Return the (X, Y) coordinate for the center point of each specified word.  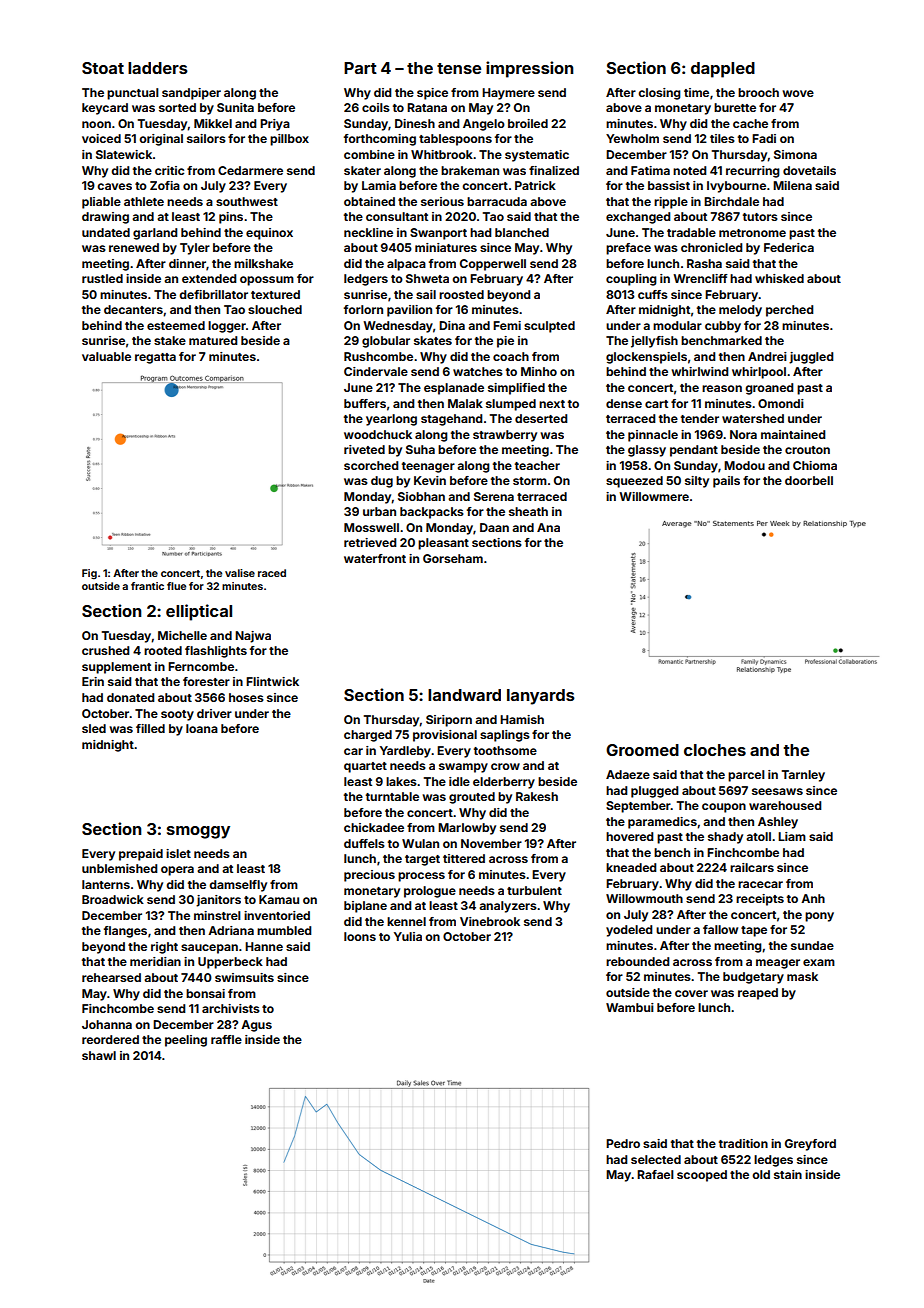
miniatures (446, 247)
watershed (753, 418)
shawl (99, 1055)
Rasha (704, 263)
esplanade (454, 389)
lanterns (106, 884)
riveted (364, 449)
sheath (528, 511)
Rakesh (537, 796)
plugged (655, 792)
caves (114, 186)
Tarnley (803, 776)
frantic (147, 586)
